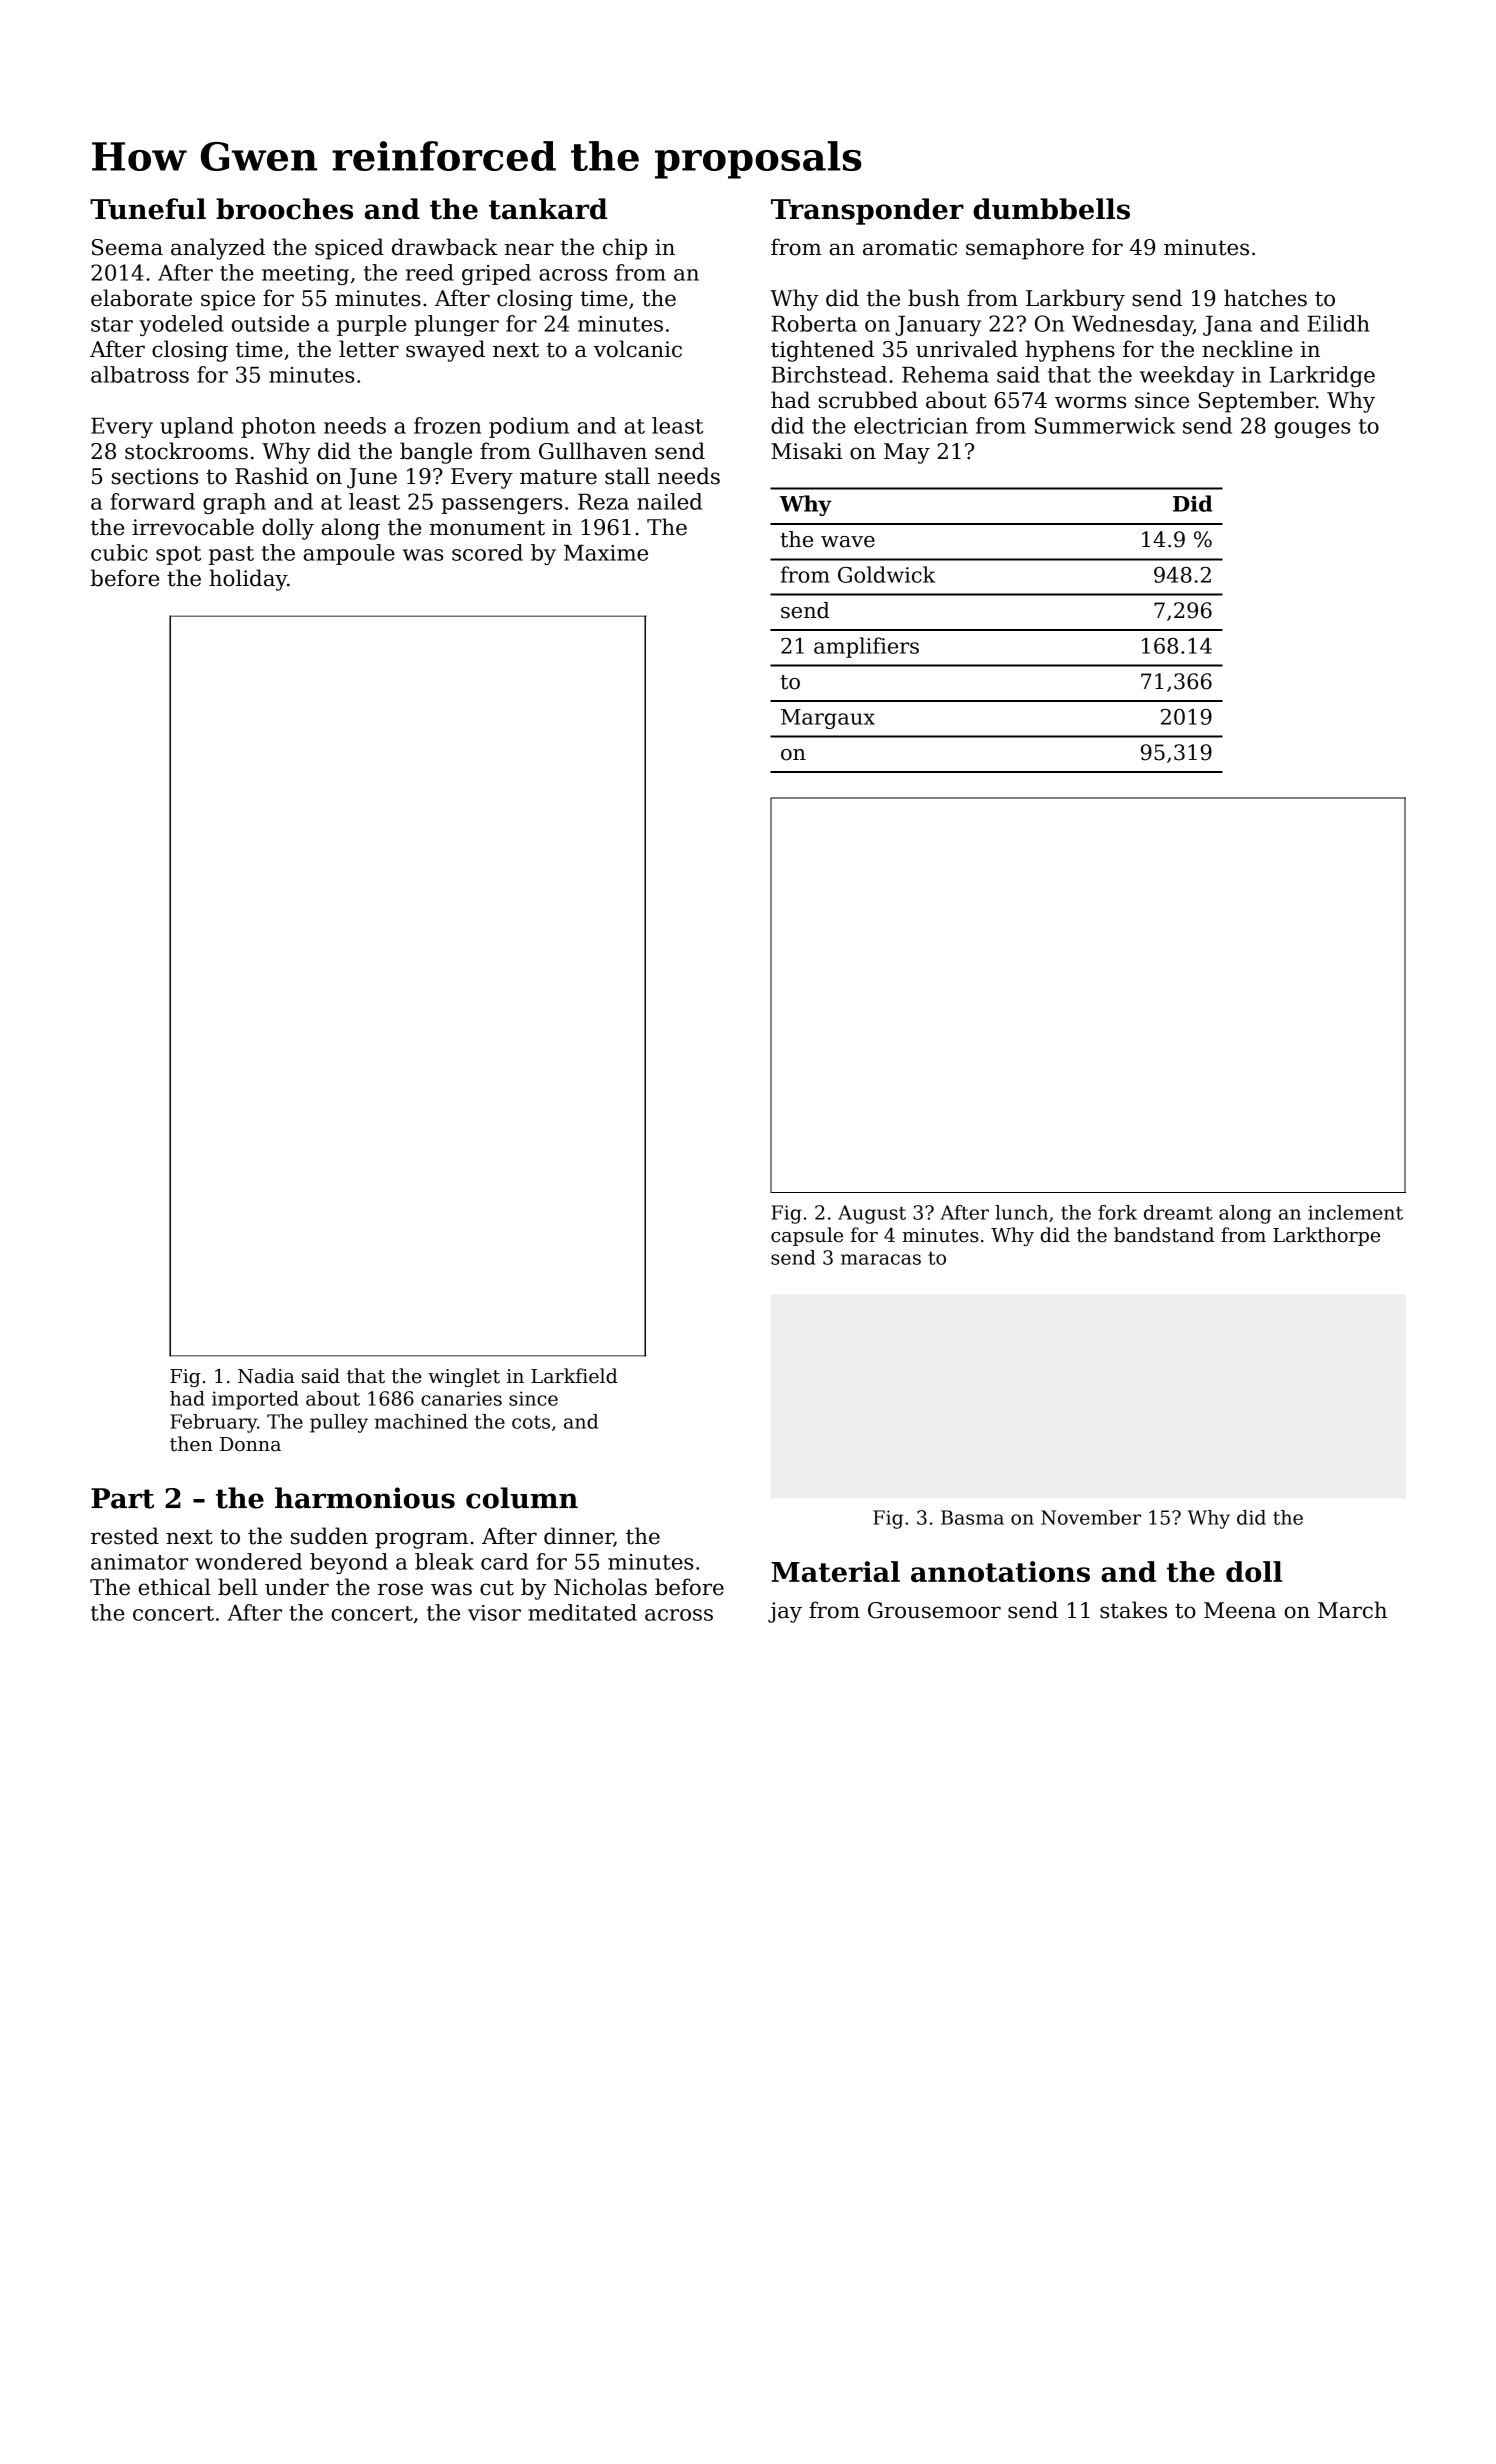 The width and height of the screenshot is (1496, 2464). What do you see at coordinates (421, 1421) in the screenshot?
I see `machined` at bounding box center [421, 1421].
